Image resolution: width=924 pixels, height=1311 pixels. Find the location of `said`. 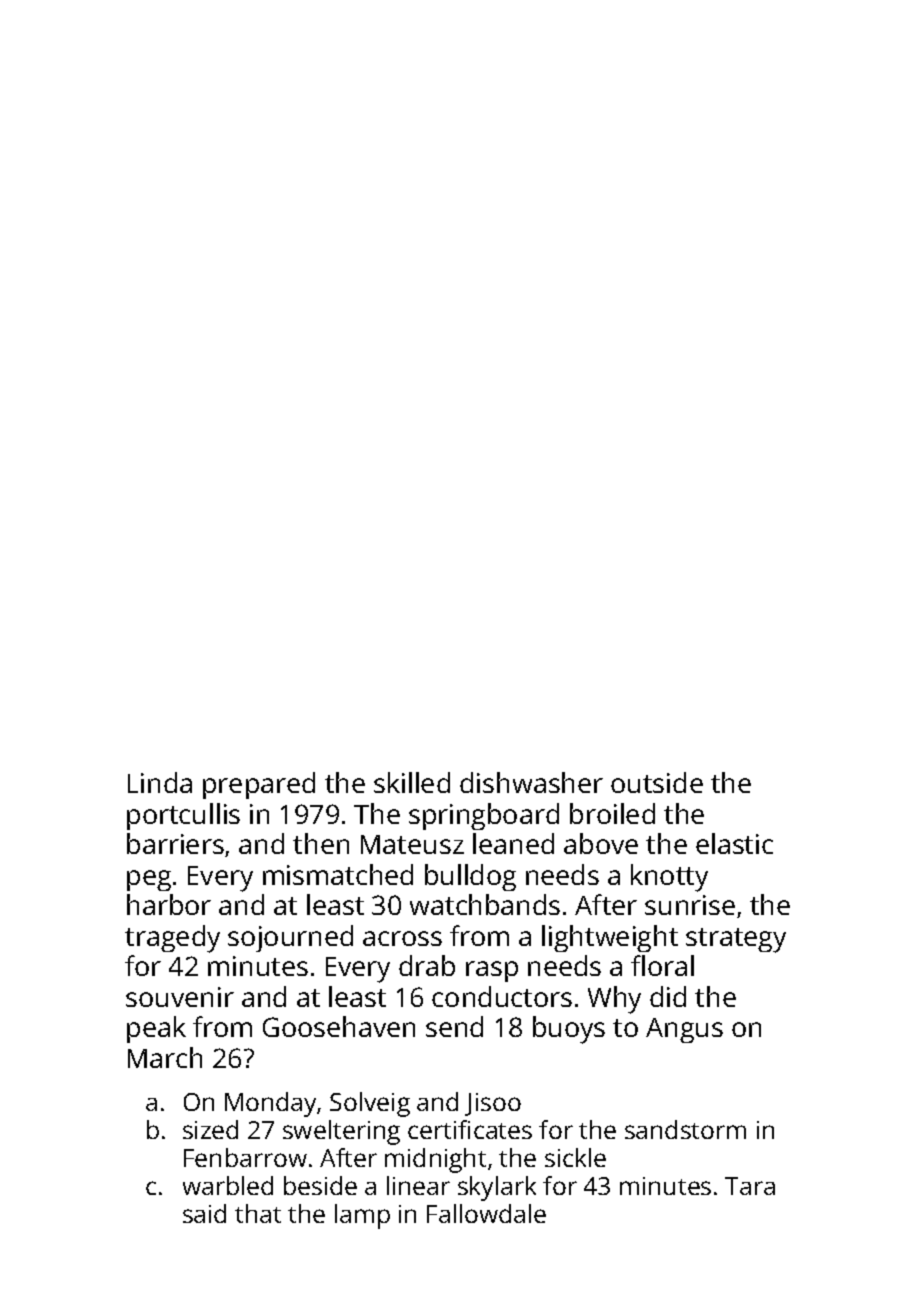

said is located at coordinates (204, 1213).
